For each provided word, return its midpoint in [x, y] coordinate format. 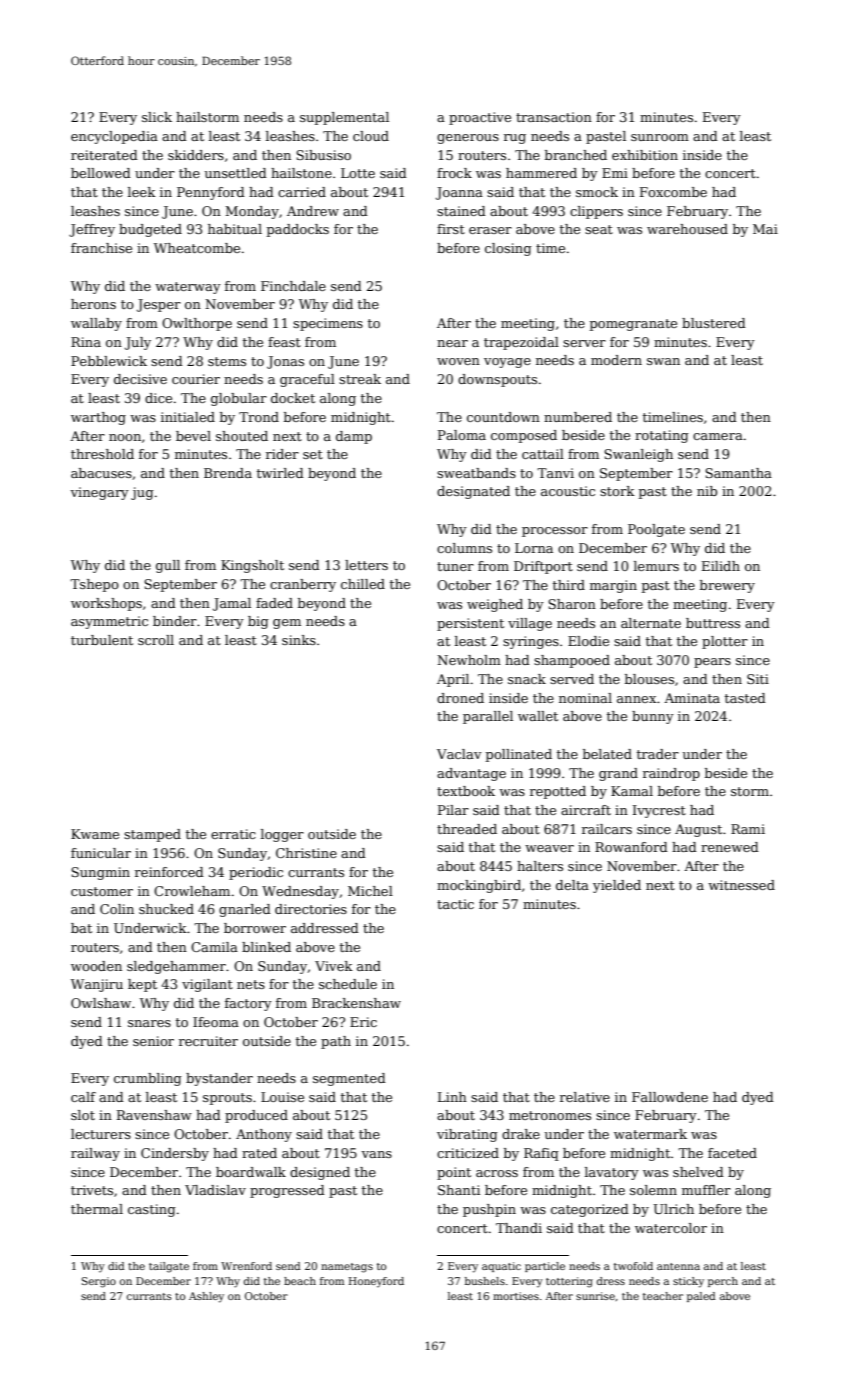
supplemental [344, 118]
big [258, 622]
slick [157, 117]
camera [718, 436]
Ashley [206, 1297]
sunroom [660, 137]
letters [366, 565]
